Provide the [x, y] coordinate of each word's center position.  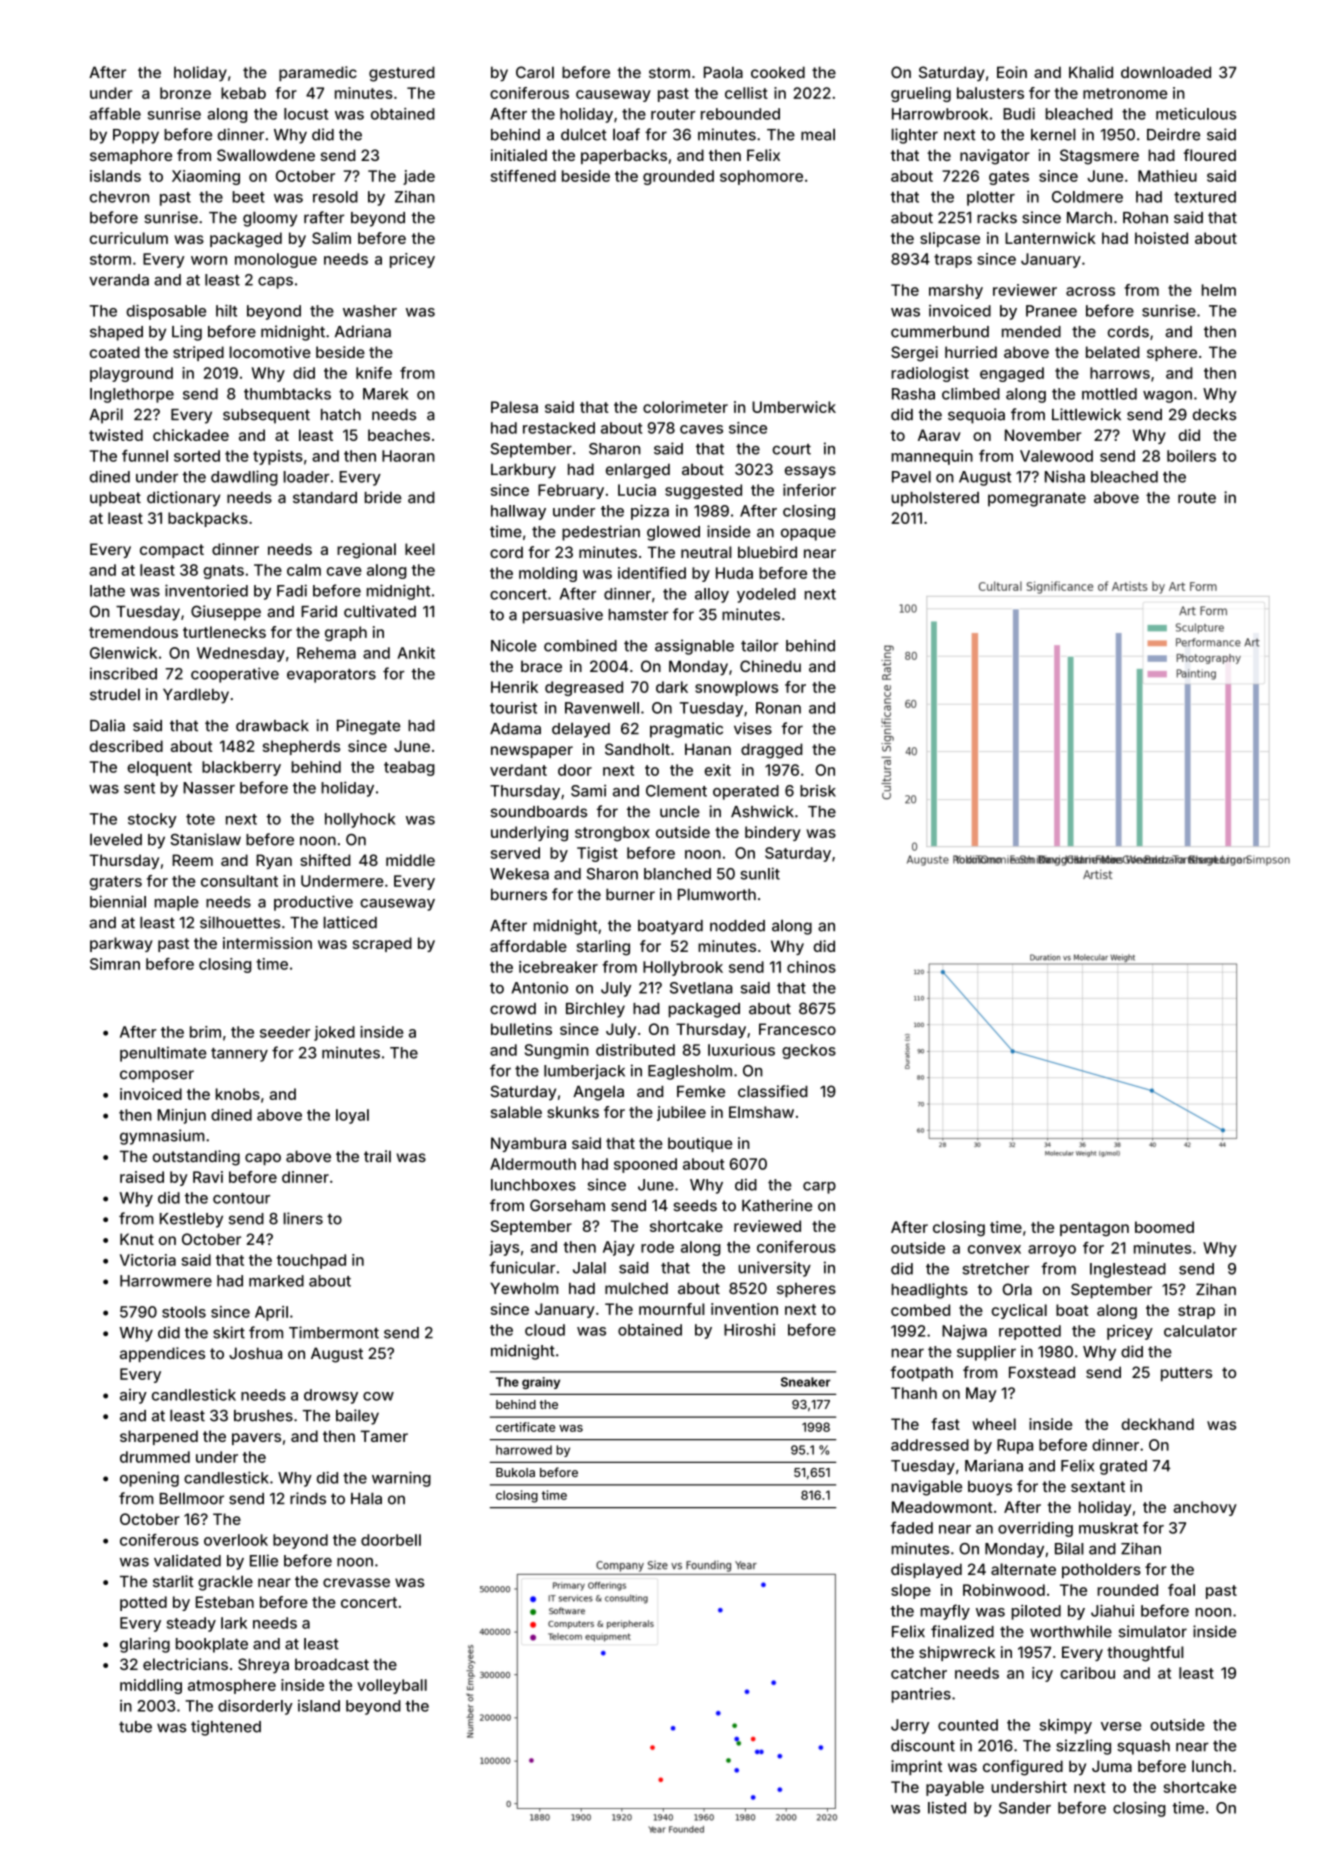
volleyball [392, 1686]
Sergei [914, 354]
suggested [703, 491]
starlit [173, 1581]
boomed [1164, 1227]
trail [377, 1156]
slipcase [950, 239]
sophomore [761, 177]
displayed [926, 1570]
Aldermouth [533, 1164]
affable [115, 113]
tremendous [133, 632]
